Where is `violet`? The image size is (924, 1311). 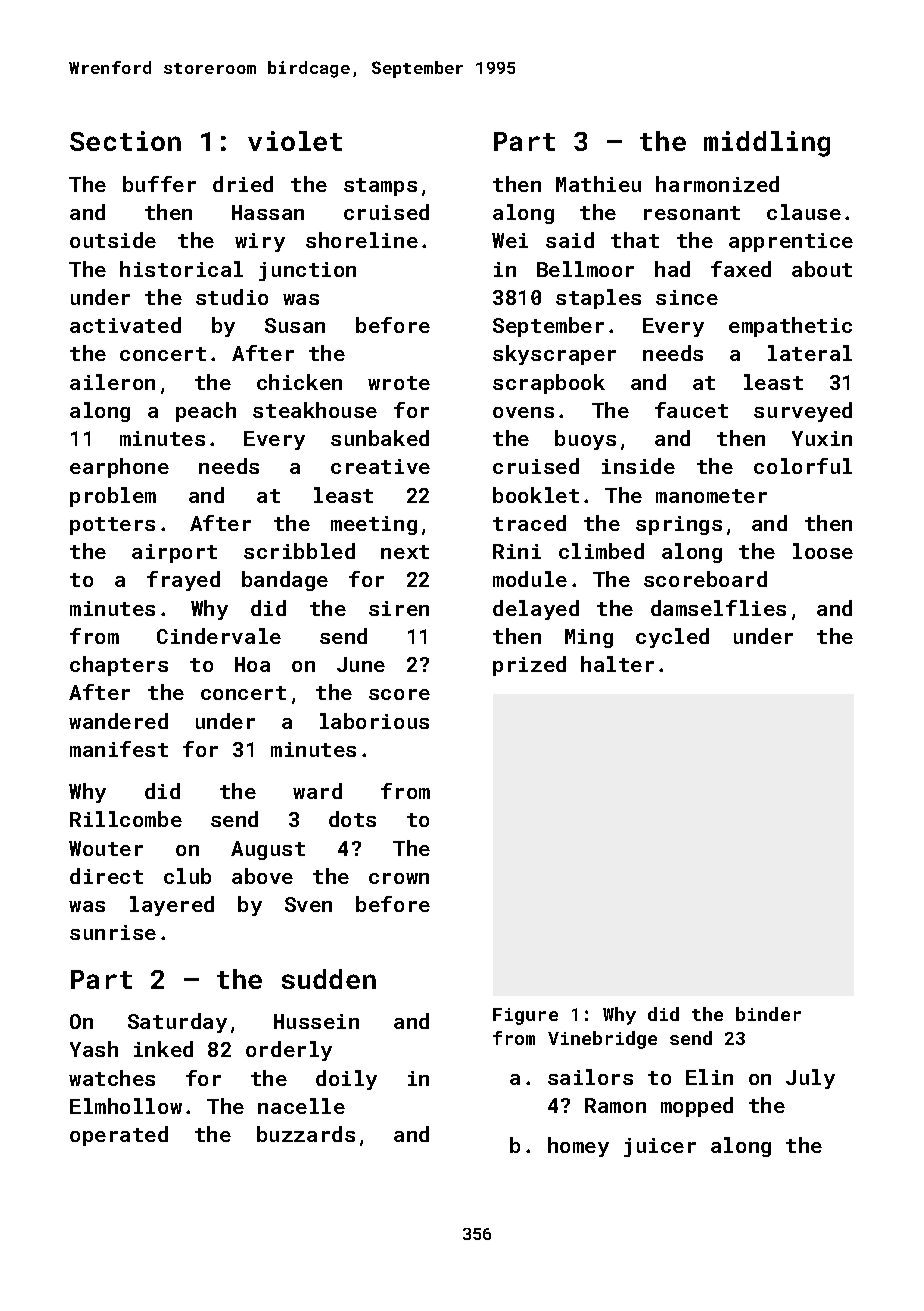
violet is located at coordinates (295, 141).
